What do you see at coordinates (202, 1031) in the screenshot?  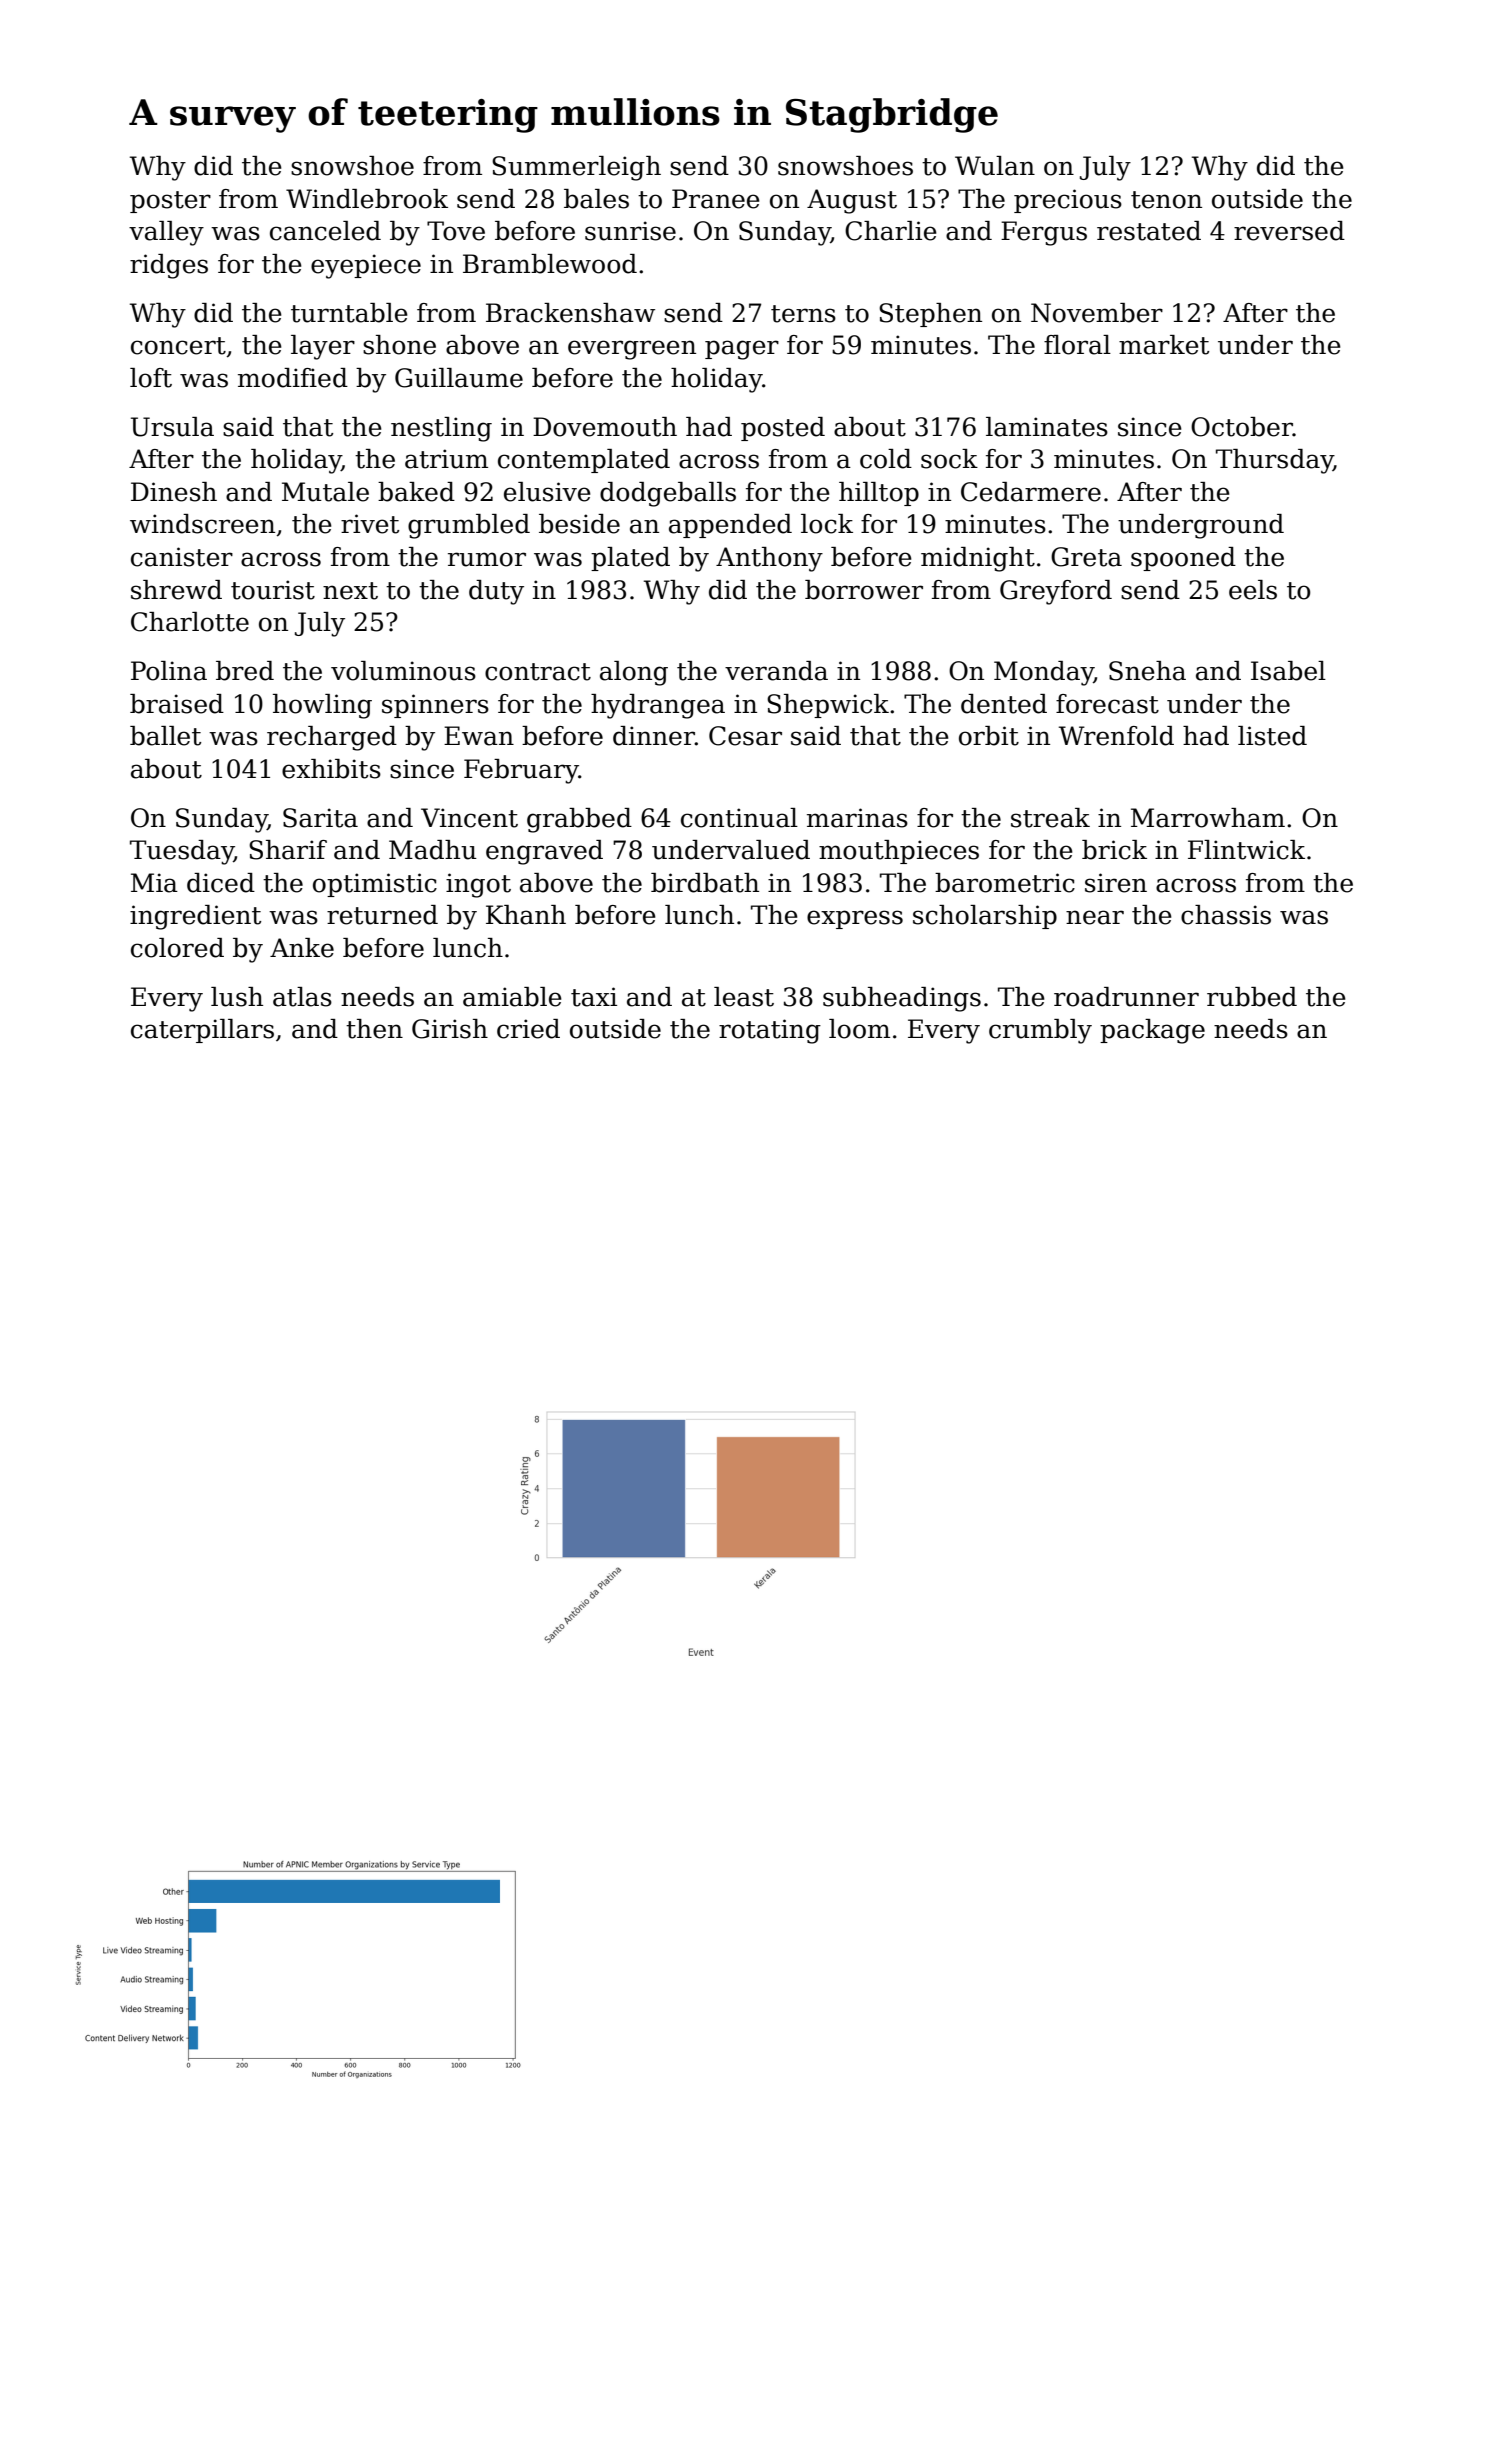 I see `caterpillars` at bounding box center [202, 1031].
